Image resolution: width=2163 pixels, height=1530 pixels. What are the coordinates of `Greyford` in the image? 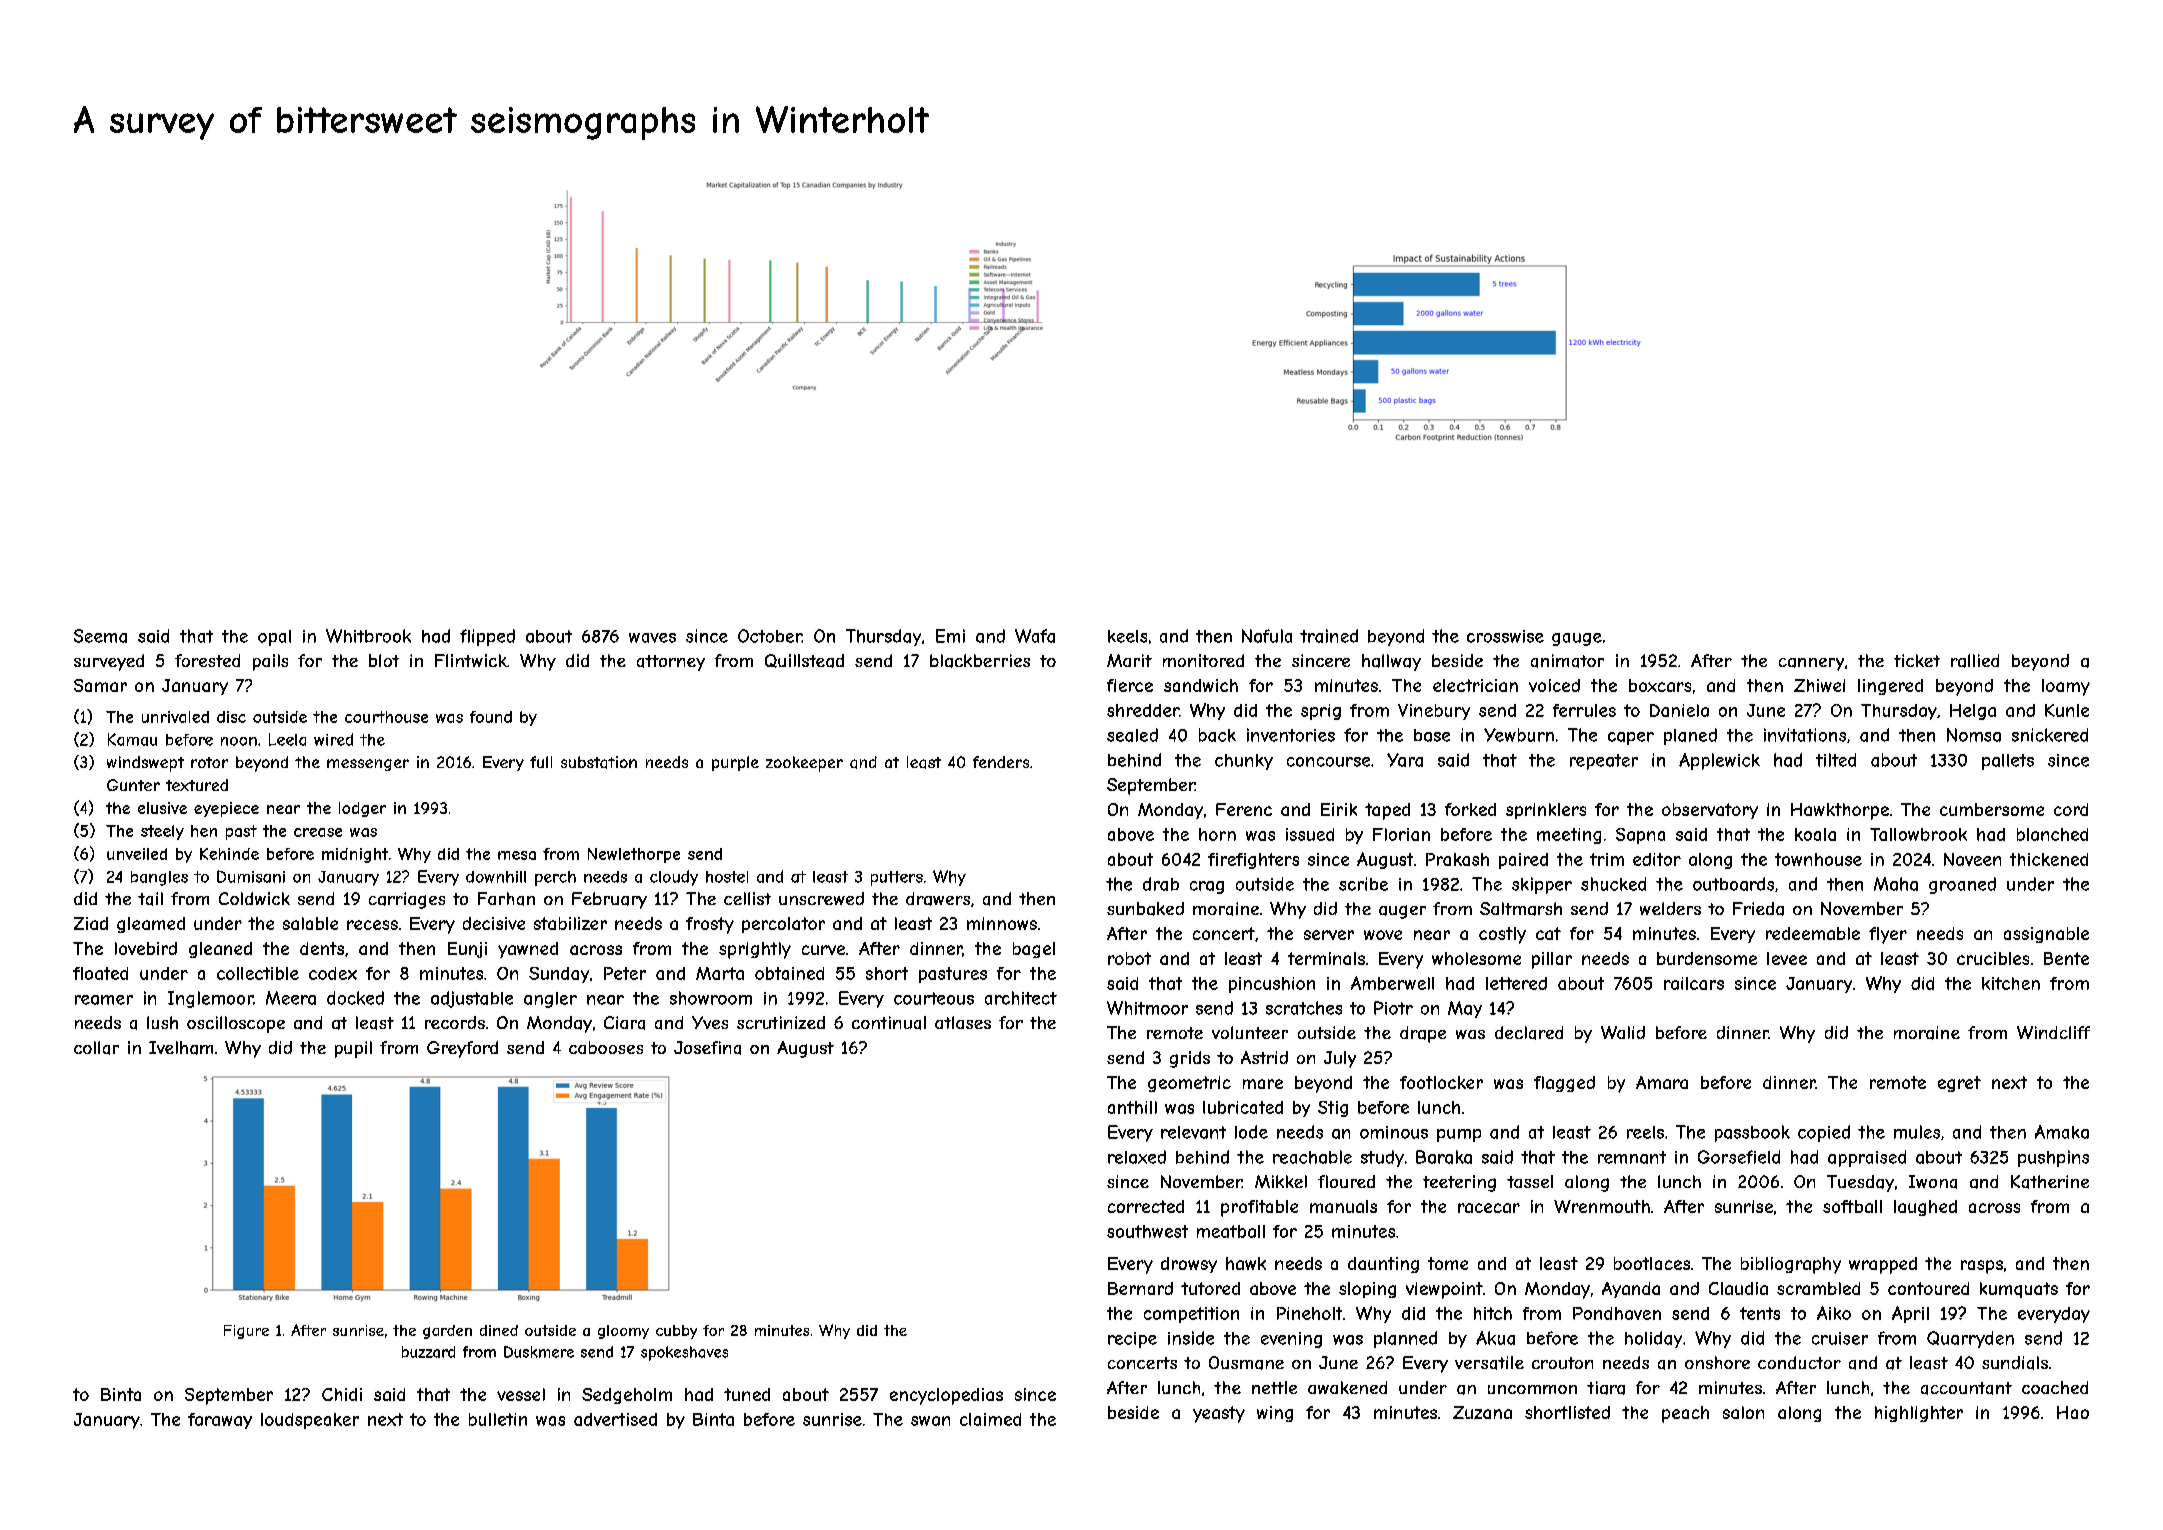 It's located at (462, 1049).
